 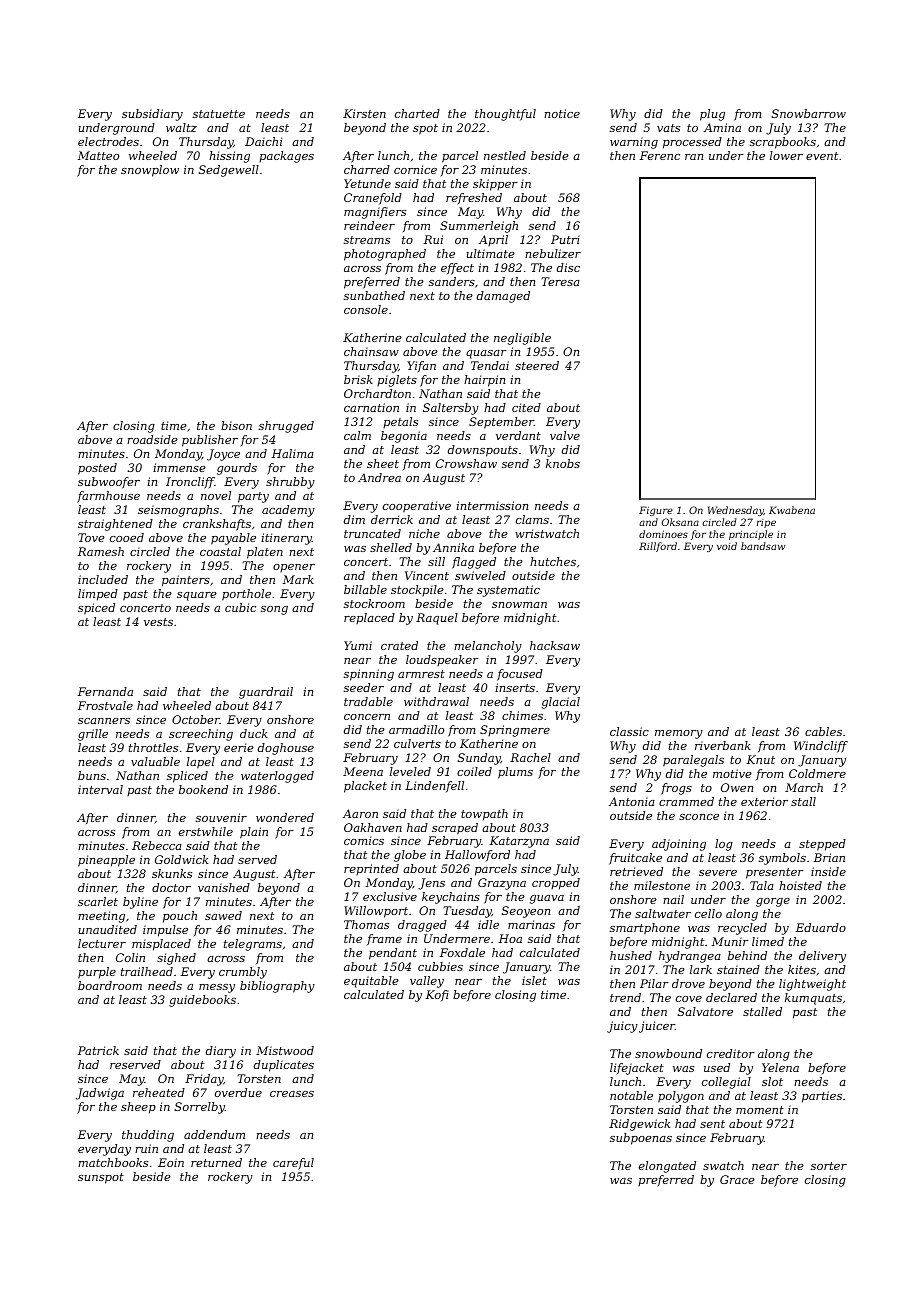 What do you see at coordinates (667, 1167) in the image?
I see `elongated` at bounding box center [667, 1167].
